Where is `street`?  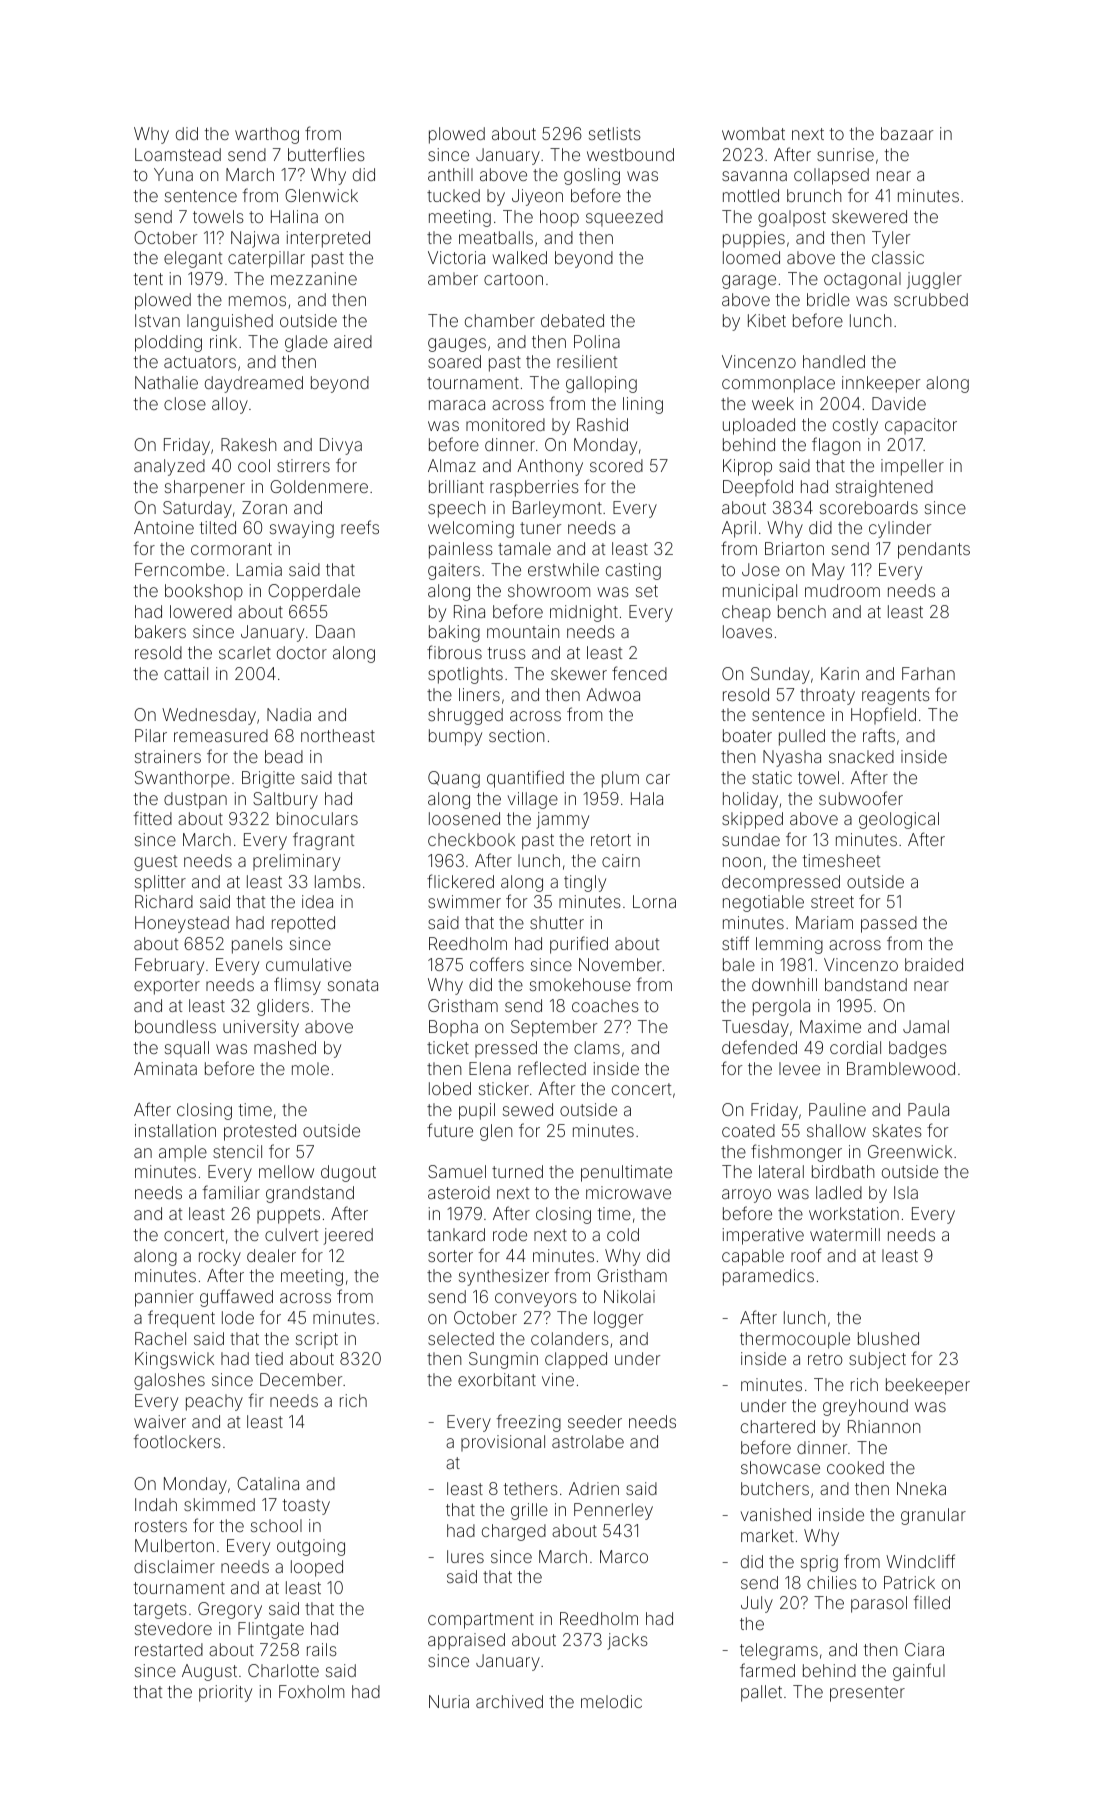
street is located at coordinates (832, 902).
